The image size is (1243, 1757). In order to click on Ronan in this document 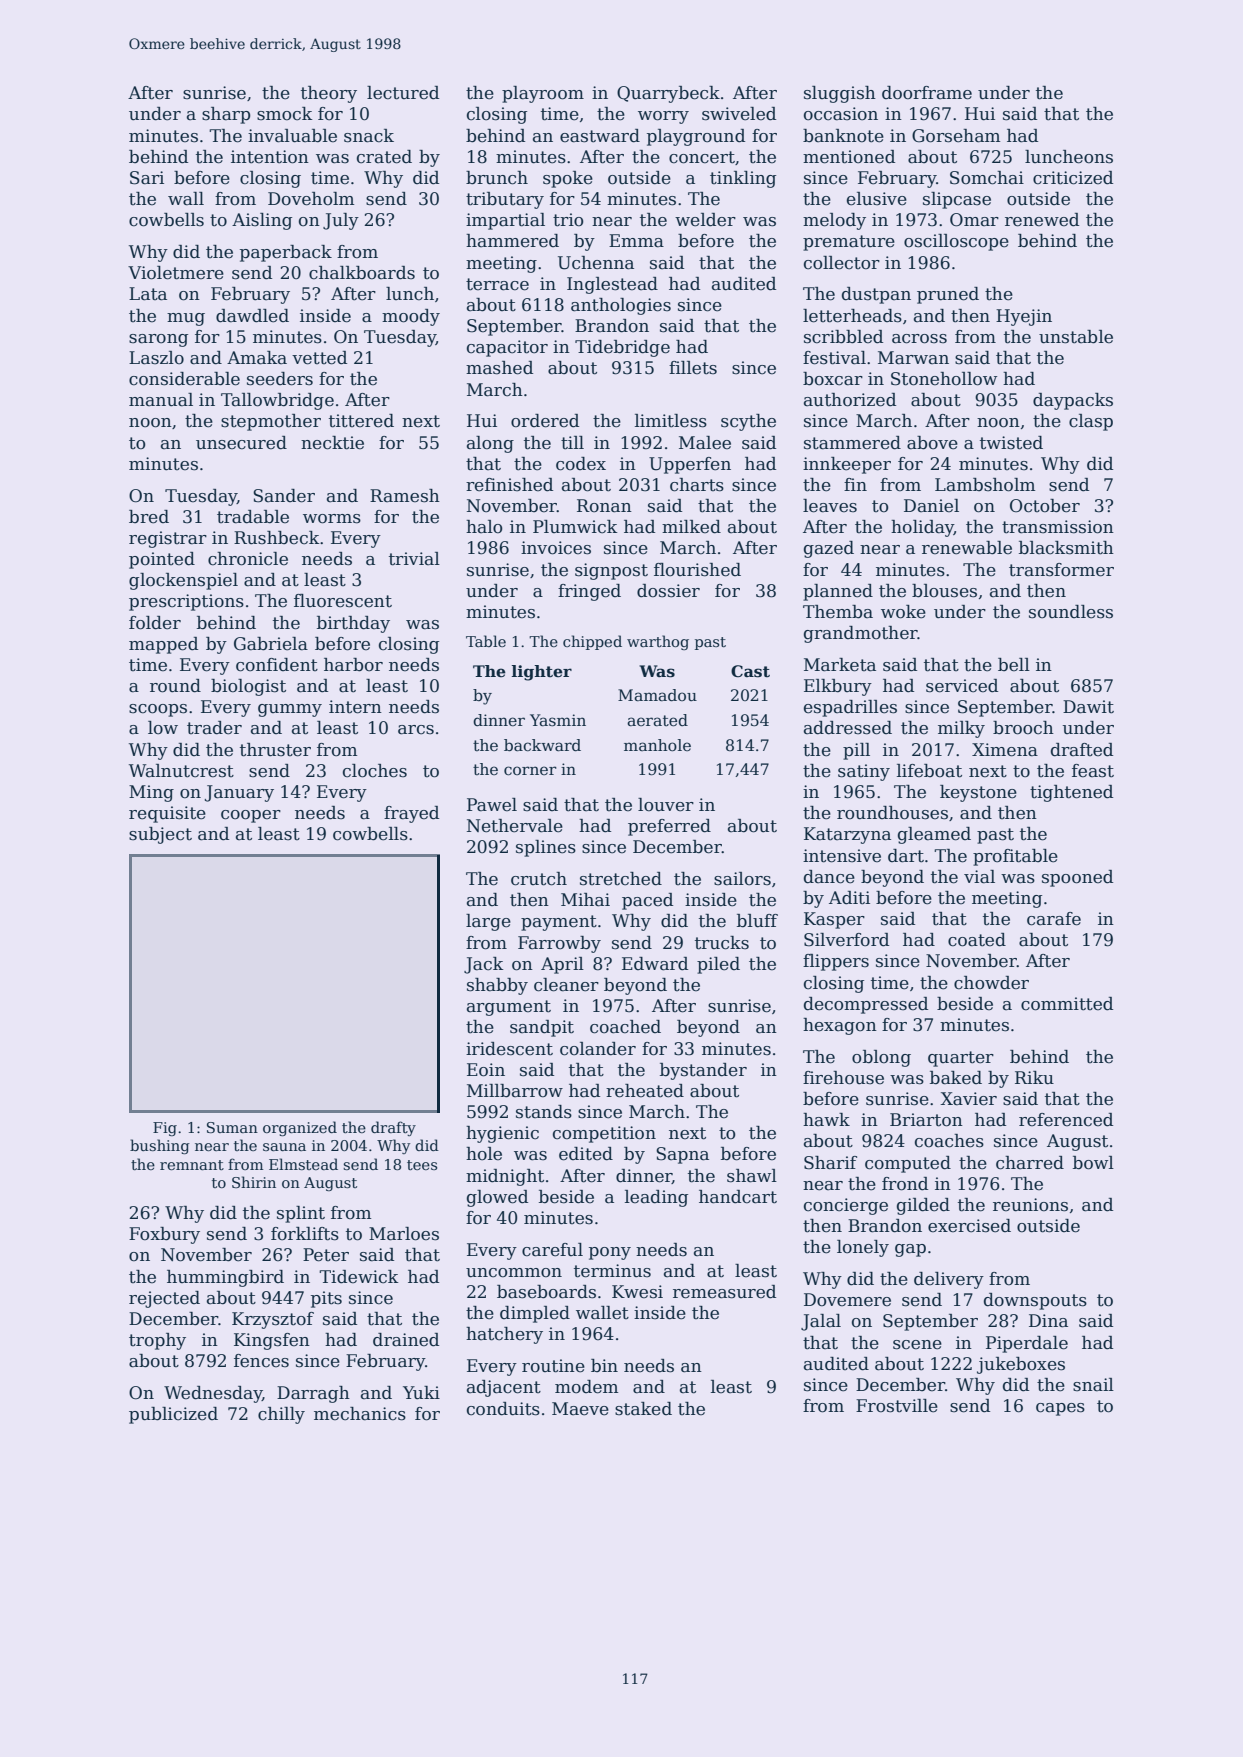, I will do `click(604, 506)`.
